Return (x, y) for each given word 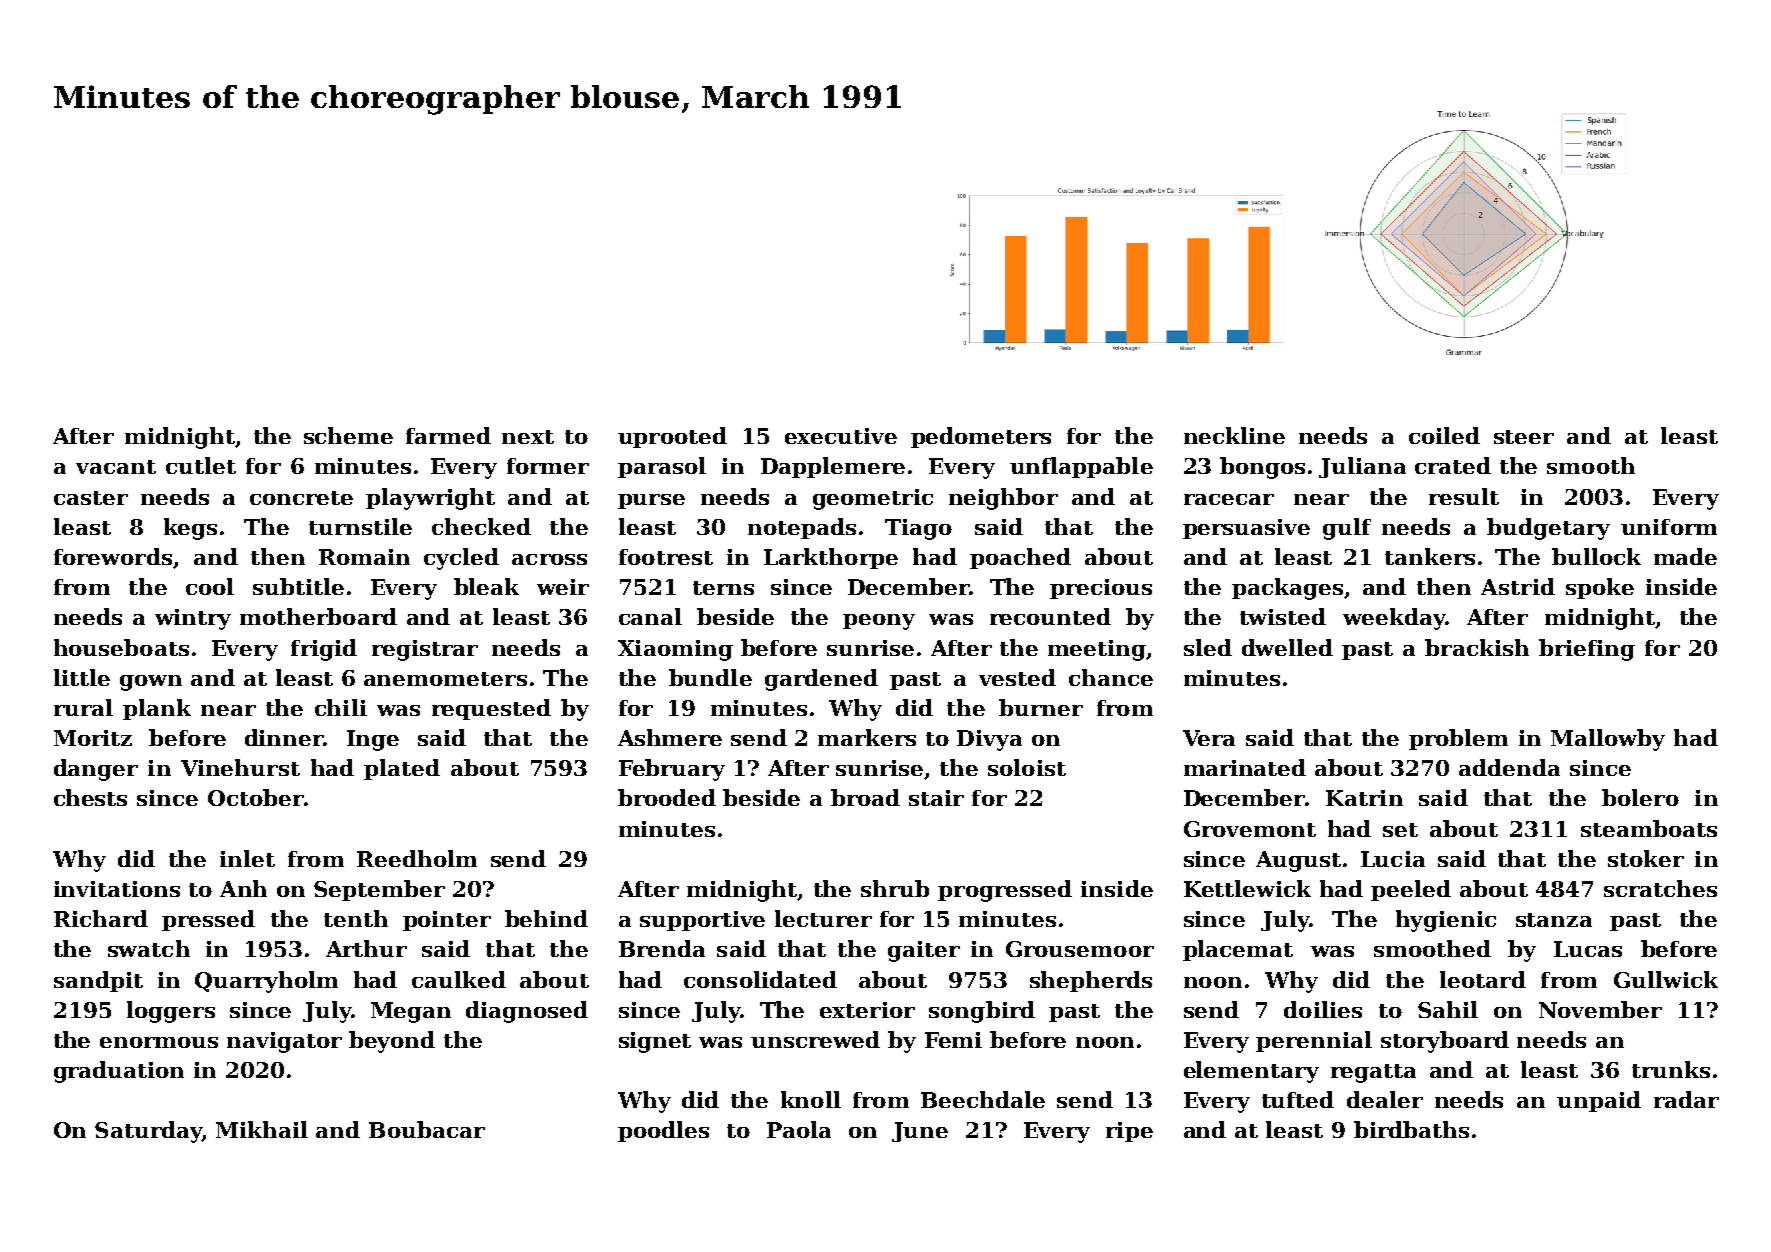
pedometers (981, 437)
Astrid (1518, 586)
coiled (1444, 435)
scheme (348, 435)
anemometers (445, 679)
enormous (159, 1042)
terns (723, 588)
